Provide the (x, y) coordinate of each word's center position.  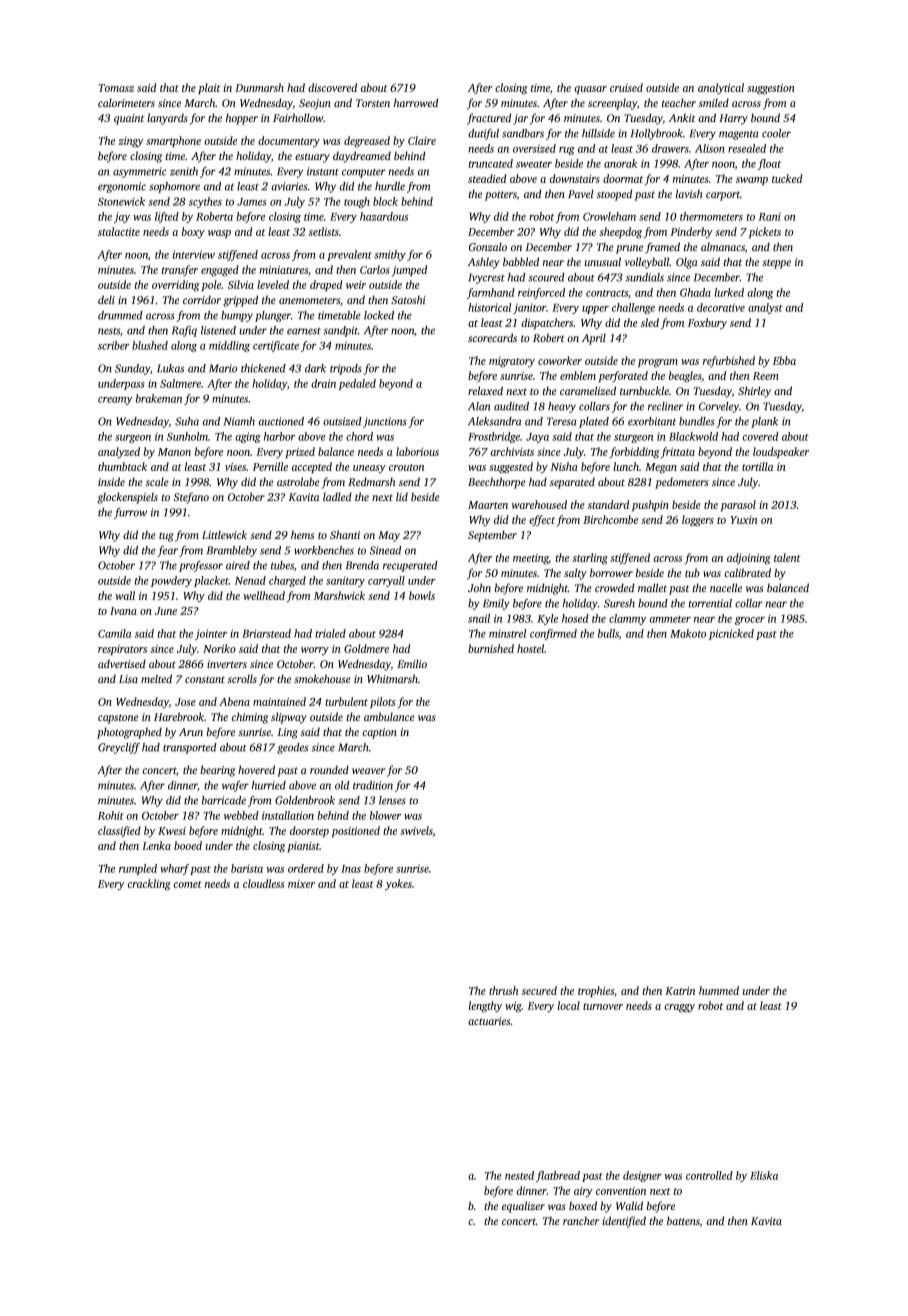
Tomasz (116, 88)
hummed (719, 990)
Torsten (373, 103)
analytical (721, 89)
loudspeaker (781, 452)
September (492, 536)
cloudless (263, 883)
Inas (351, 869)
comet (188, 884)
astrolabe (298, 481)
